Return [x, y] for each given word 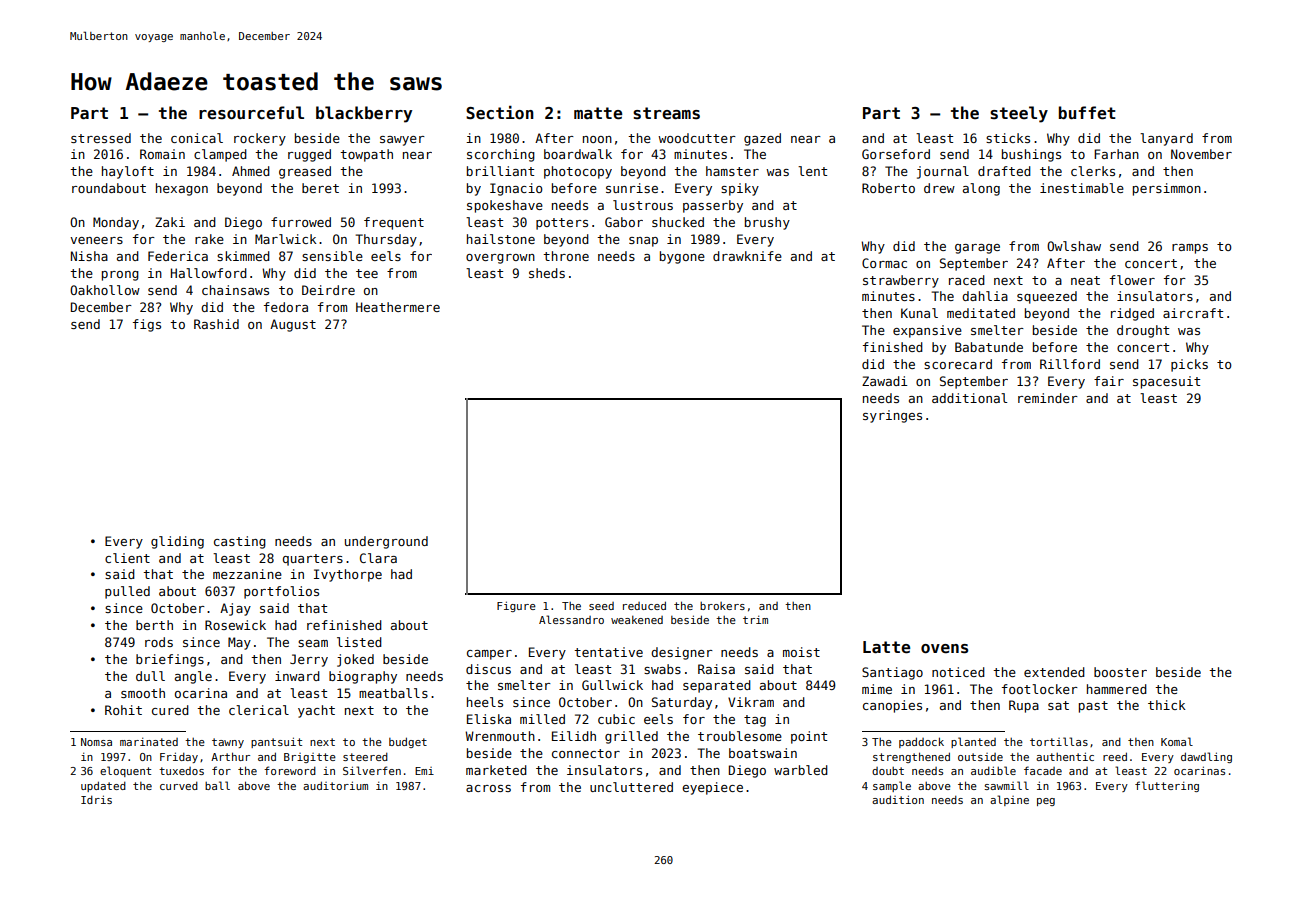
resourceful [251, 113]
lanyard [1166, 139]
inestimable [1082, 188]
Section [500, 113]
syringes [892, 416]
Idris [96, 799]
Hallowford [209, 273]
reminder [1048, 398]
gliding [177, 542]
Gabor [624, 222]
